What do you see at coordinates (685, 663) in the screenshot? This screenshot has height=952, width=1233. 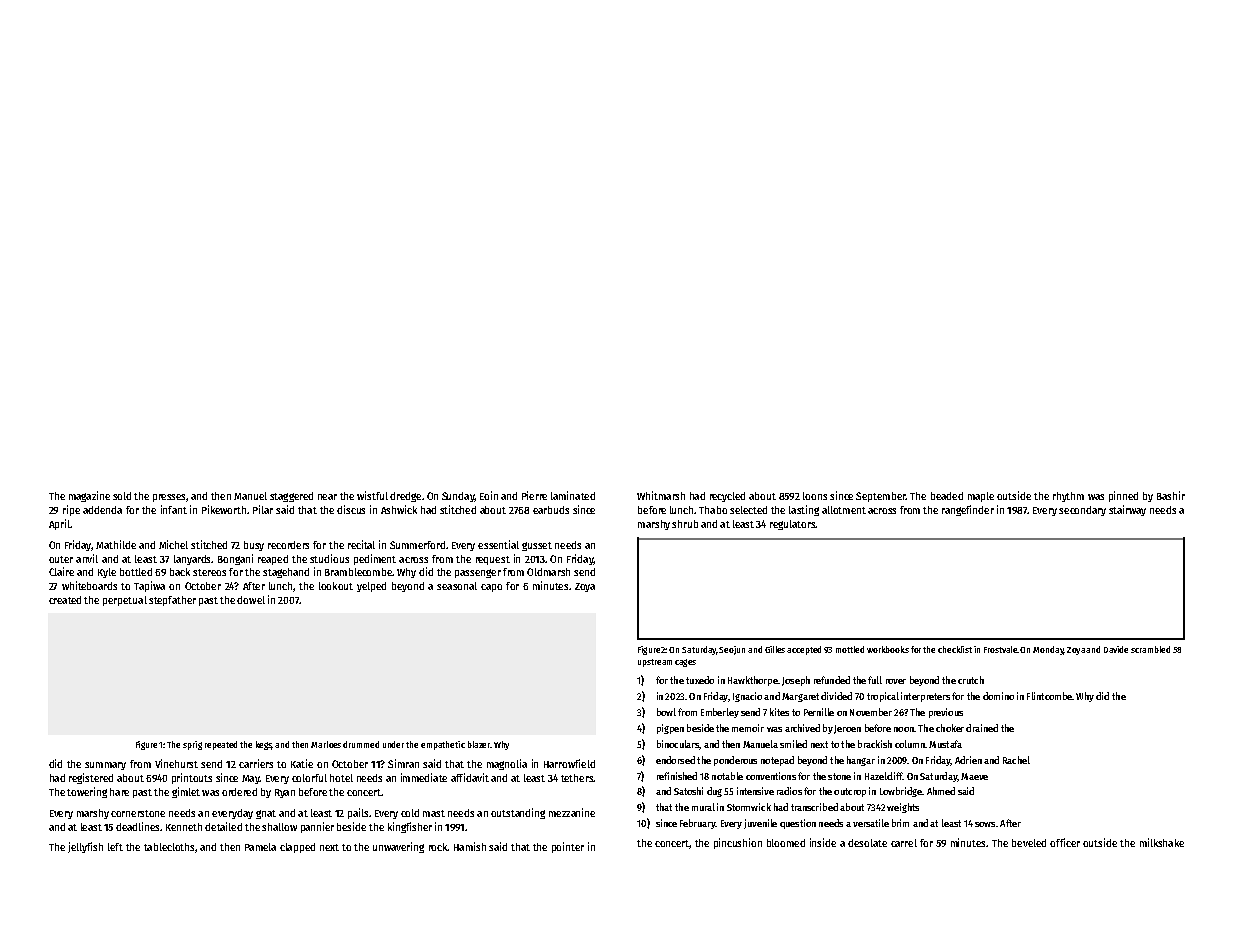 I see `cages` at bounding box center [685, 663].
